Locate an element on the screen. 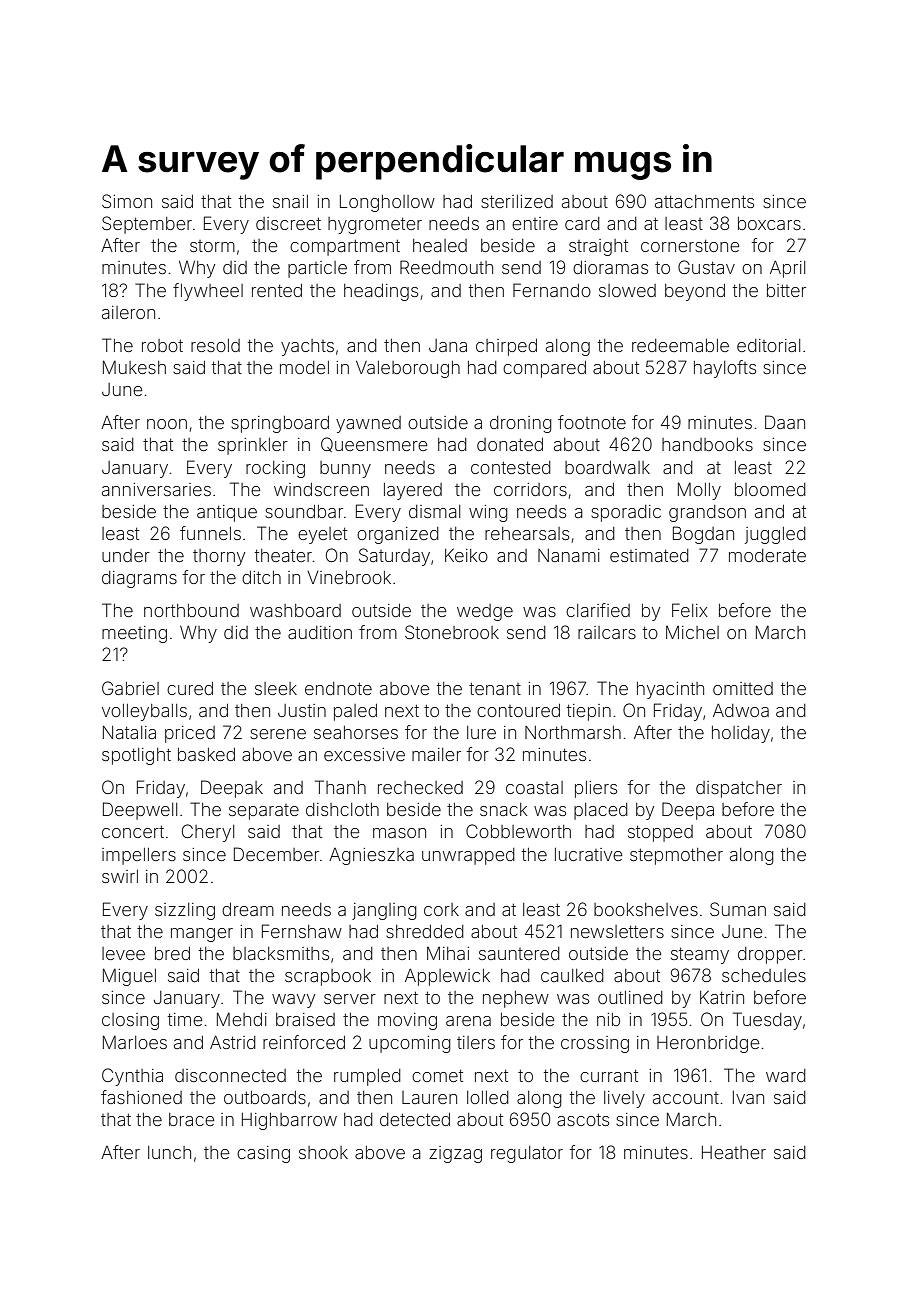 The width and height of the screenshot is (908, 1316). Fernando is located at coordinates (552, 290).
